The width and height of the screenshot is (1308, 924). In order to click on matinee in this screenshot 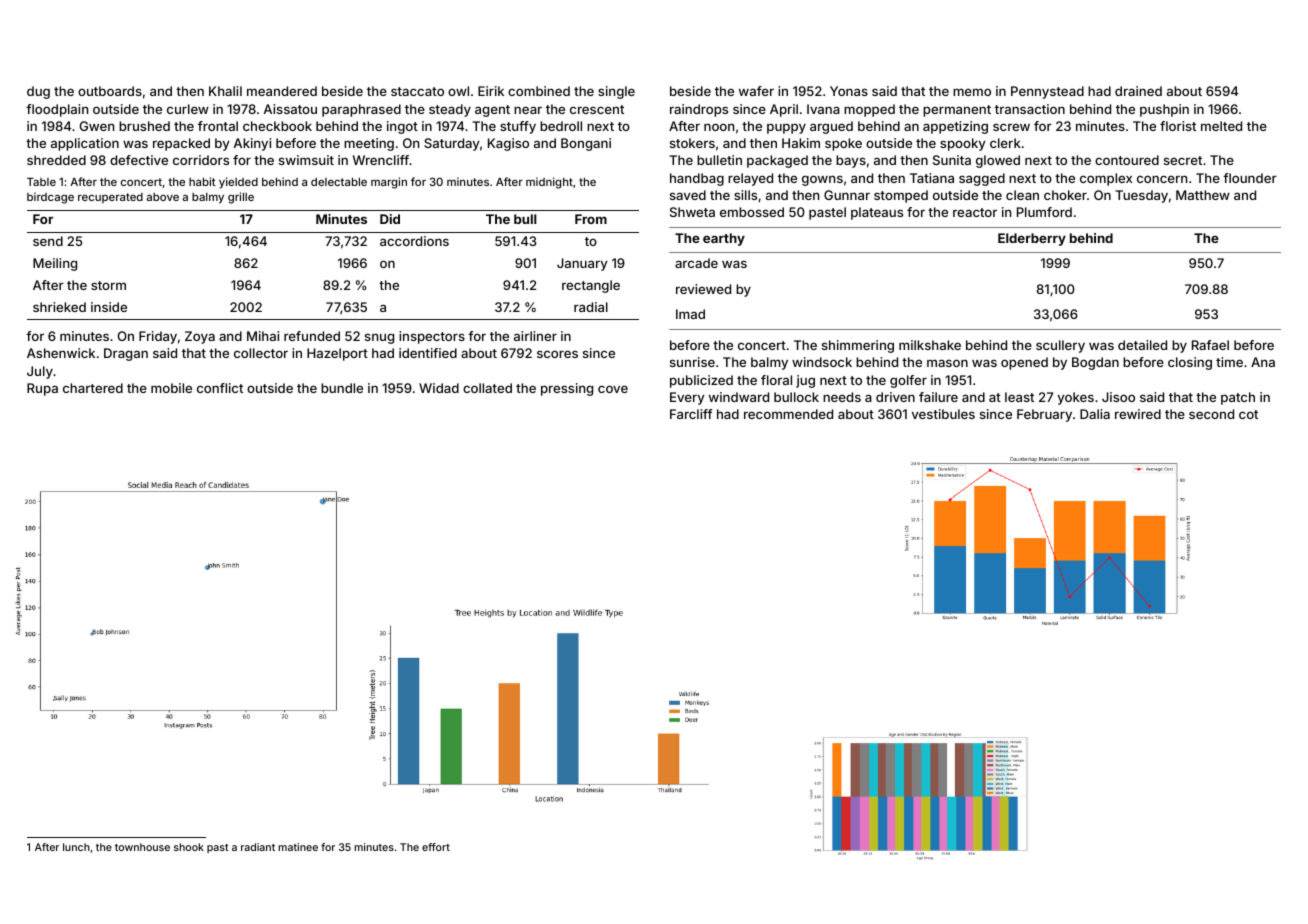, I will do `click(298, 847)`.
